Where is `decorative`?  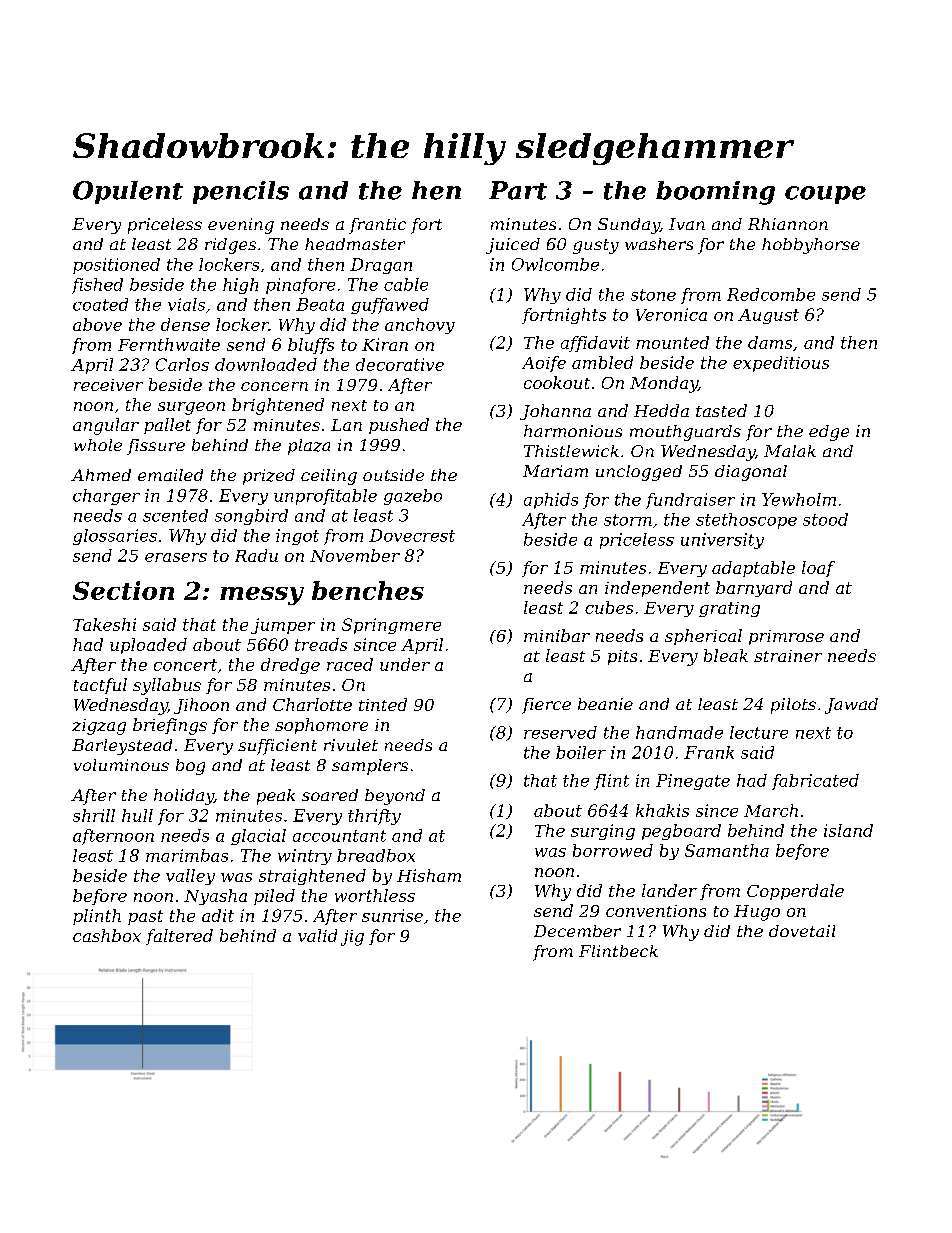 decorative is located at coordinates (400, 364).
